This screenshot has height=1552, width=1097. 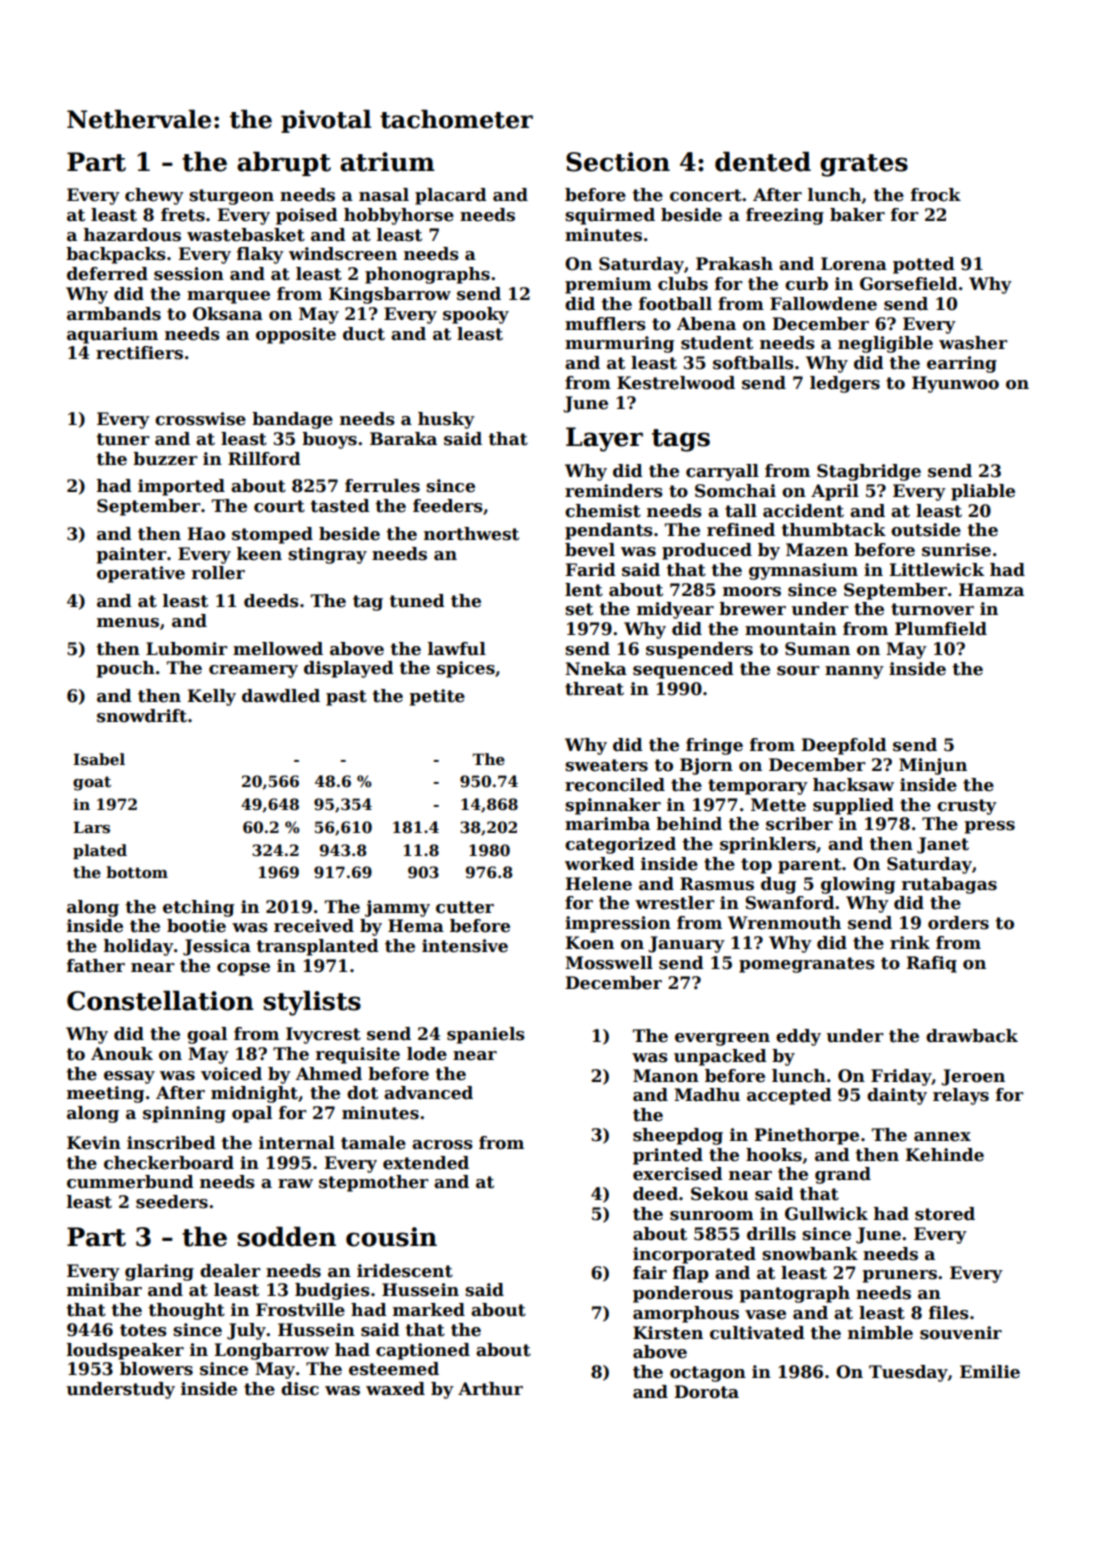 I want to click on Wrenmouth, so click(x=784, y=923).
